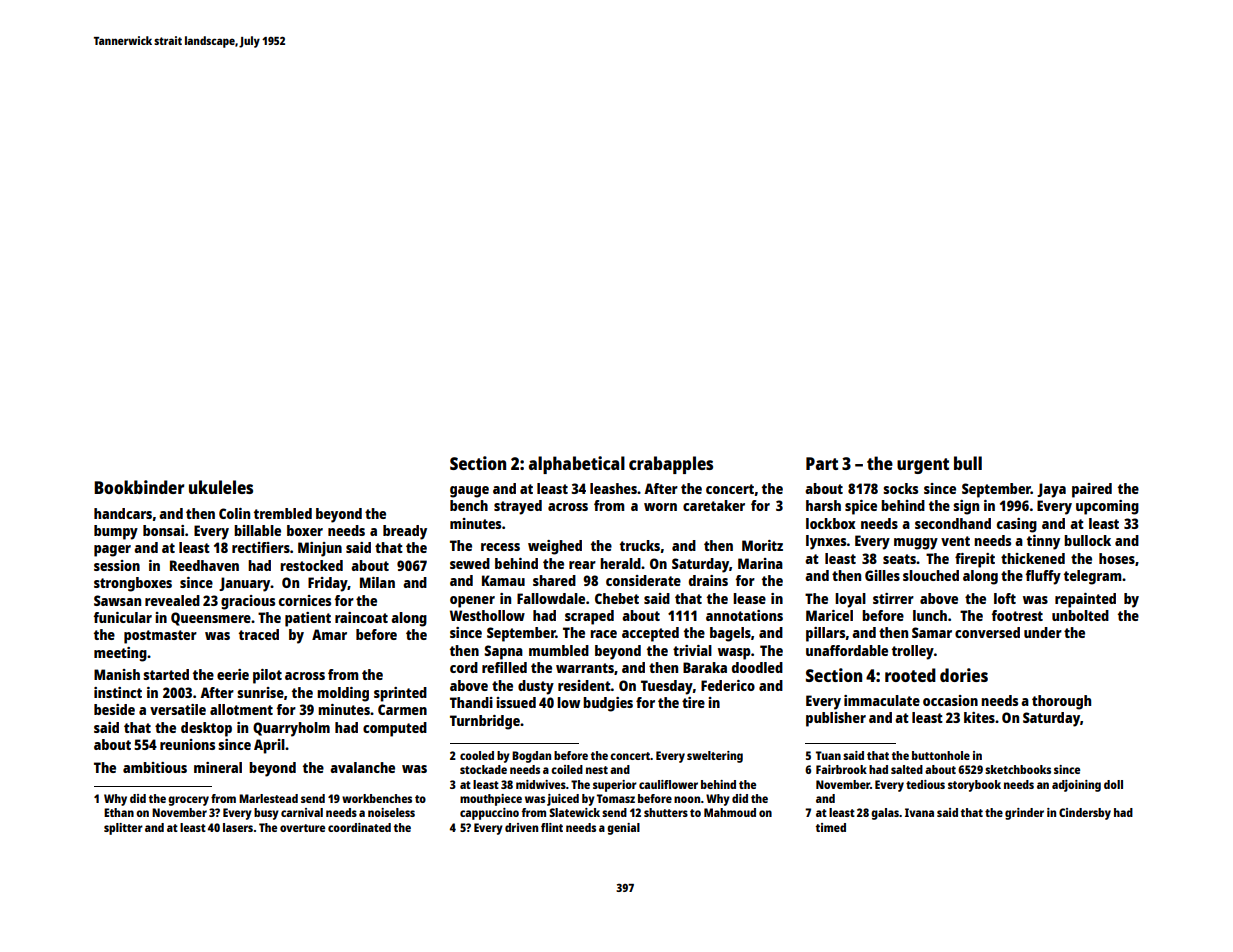 Image resolution: width=1233 pixels, height=952 pixels. I want to click on Maricel, so click(829, 615).
